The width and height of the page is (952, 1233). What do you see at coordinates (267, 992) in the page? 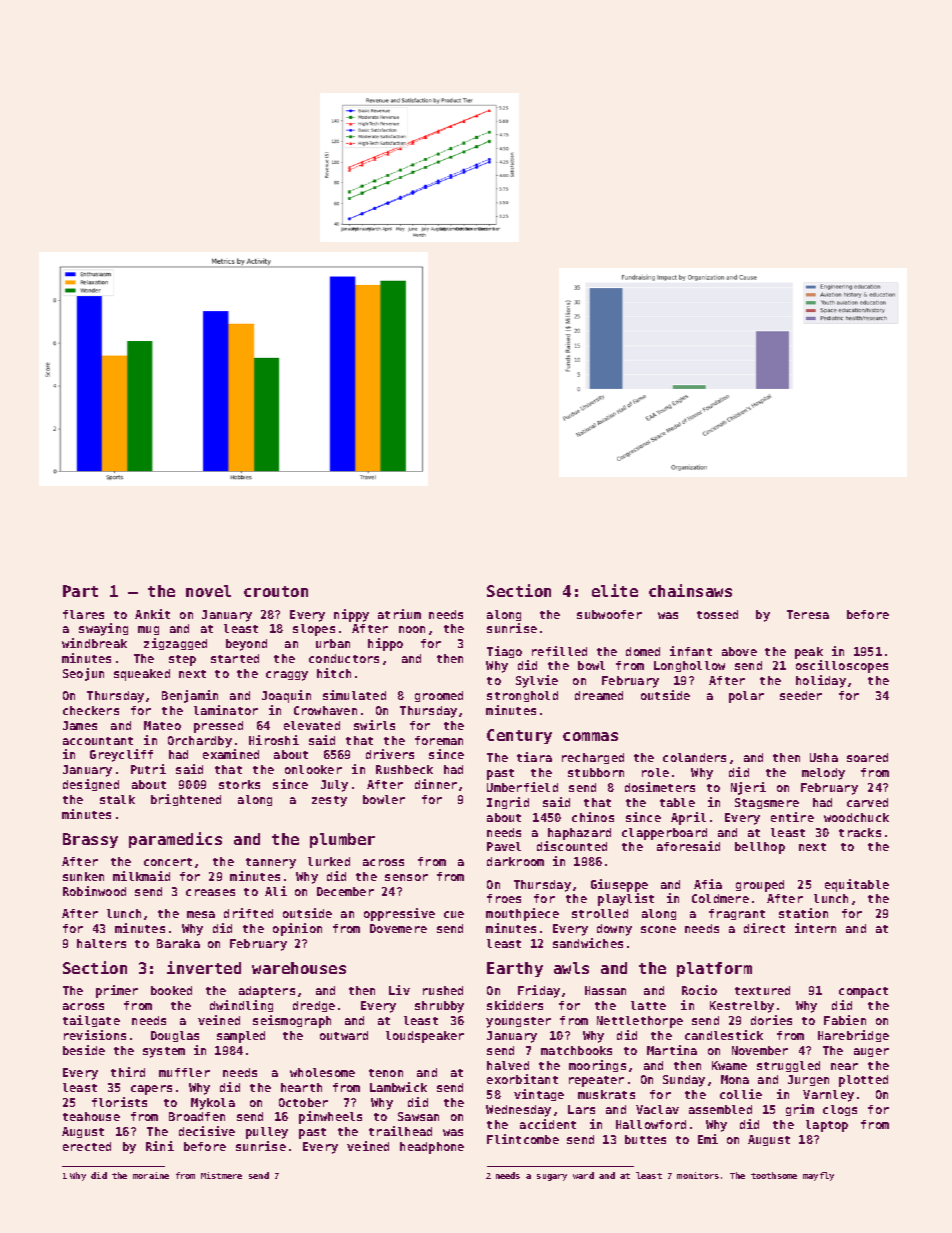
I see `adapters` at bounding box center [267, 992].
